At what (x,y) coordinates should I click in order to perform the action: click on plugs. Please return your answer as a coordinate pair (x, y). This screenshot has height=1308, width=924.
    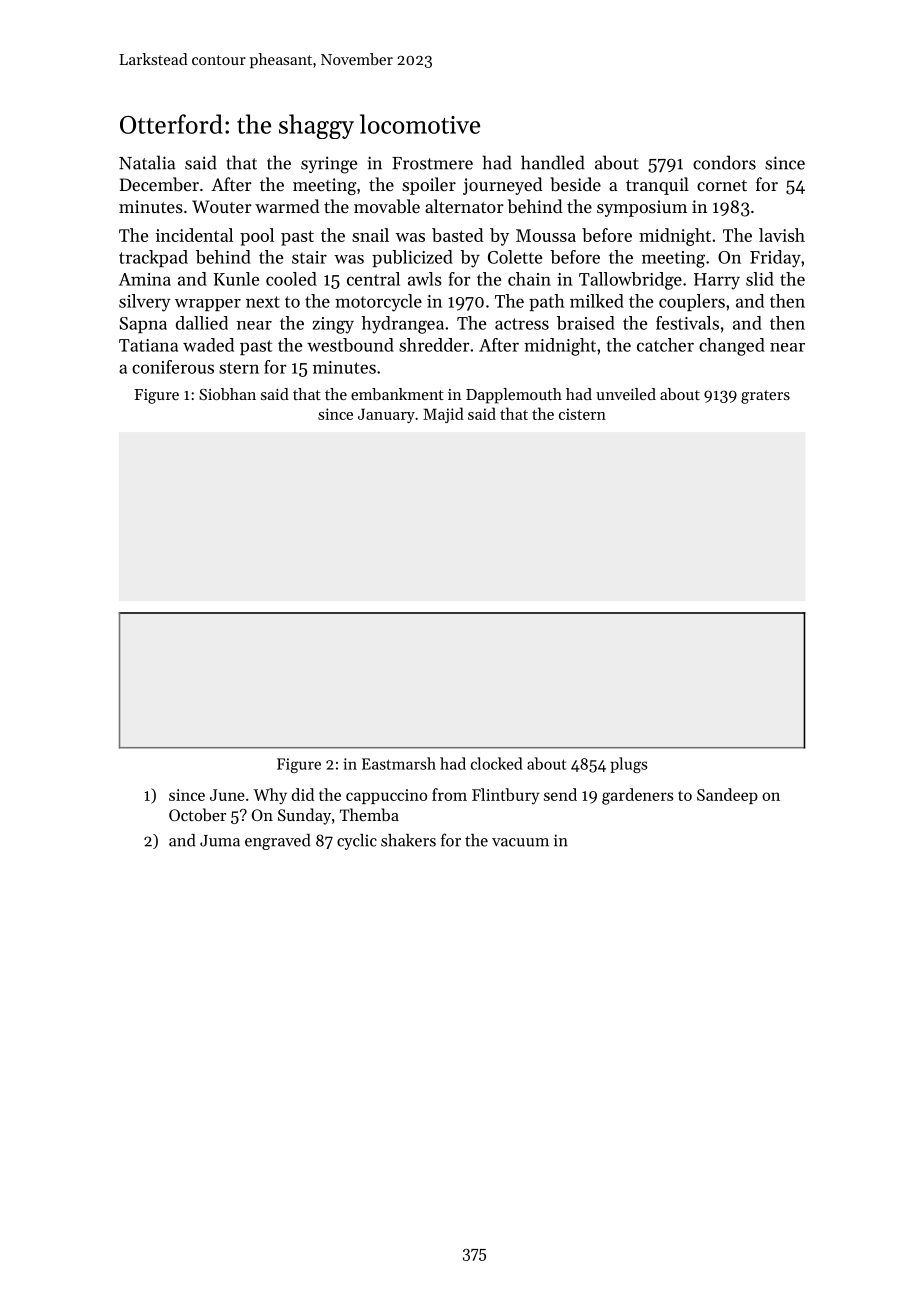
    Looking at the image, I should click on (629, 765).
